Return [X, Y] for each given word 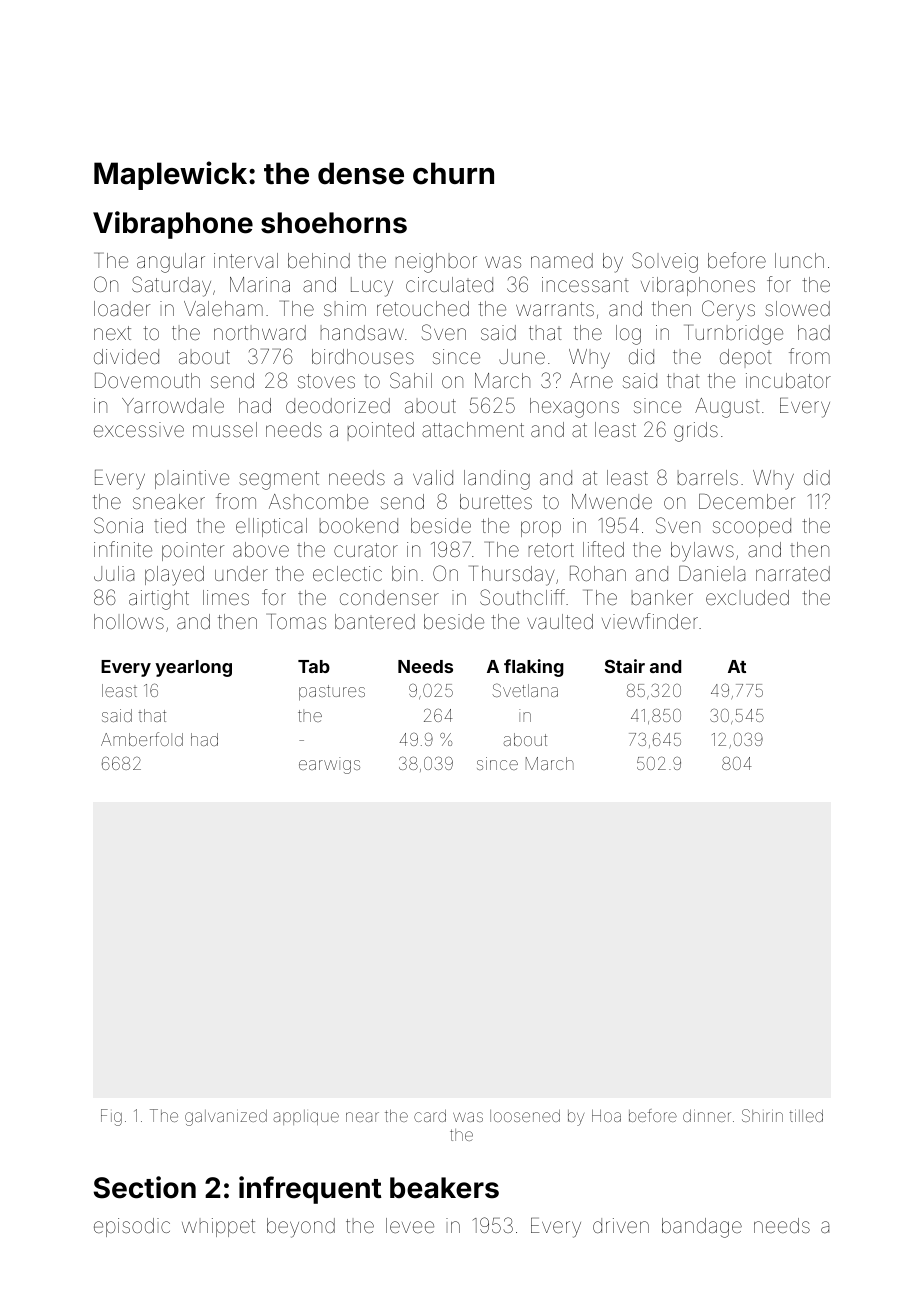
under [241, 573]
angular [171, 263]
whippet [218, 1227]
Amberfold [142, 739]
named [562, 260]
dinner [707, 1115]
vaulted [560, 621]
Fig [111, 1117]
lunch [799, 260]
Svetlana [525, 690]
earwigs [329, 765]
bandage [702, 1228]
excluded [747, 597]
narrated [793, 573]
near [362, 1117]
